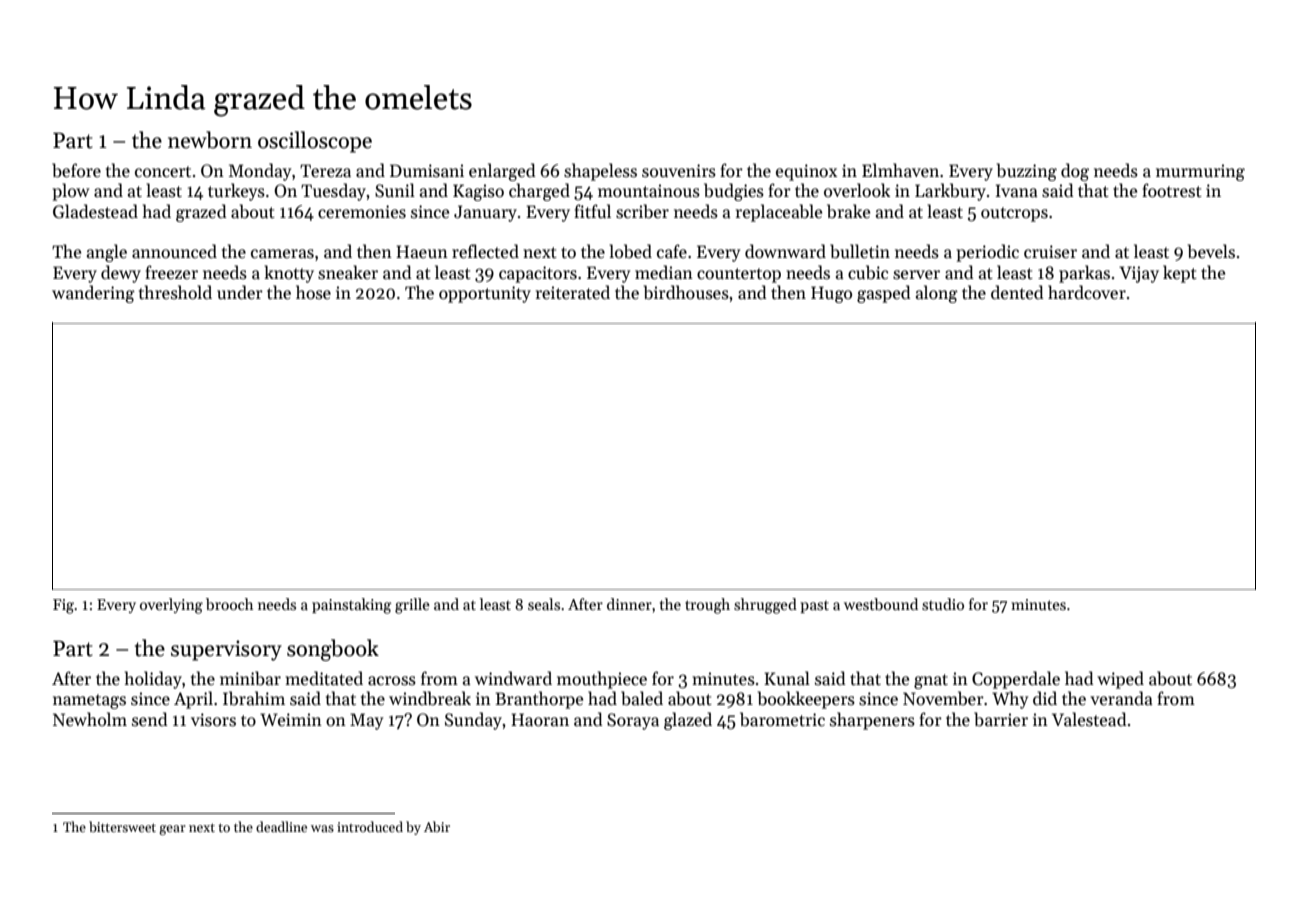  Describe the element at coordinates (437, 826) in the image. I see `Abir` at that location.
